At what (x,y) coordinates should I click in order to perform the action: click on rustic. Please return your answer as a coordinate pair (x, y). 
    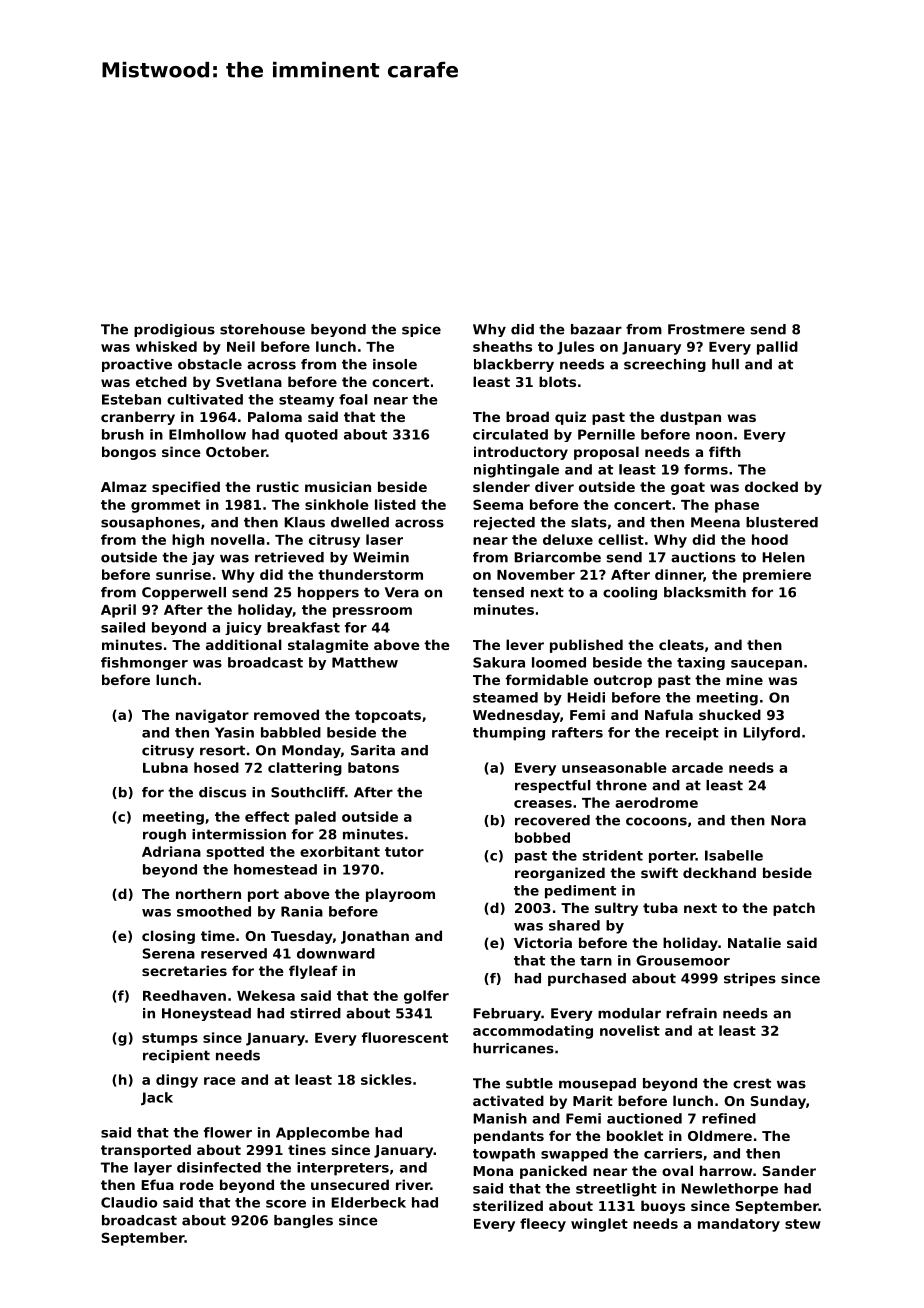
    Looking at the image, I should click on (278, 486).
